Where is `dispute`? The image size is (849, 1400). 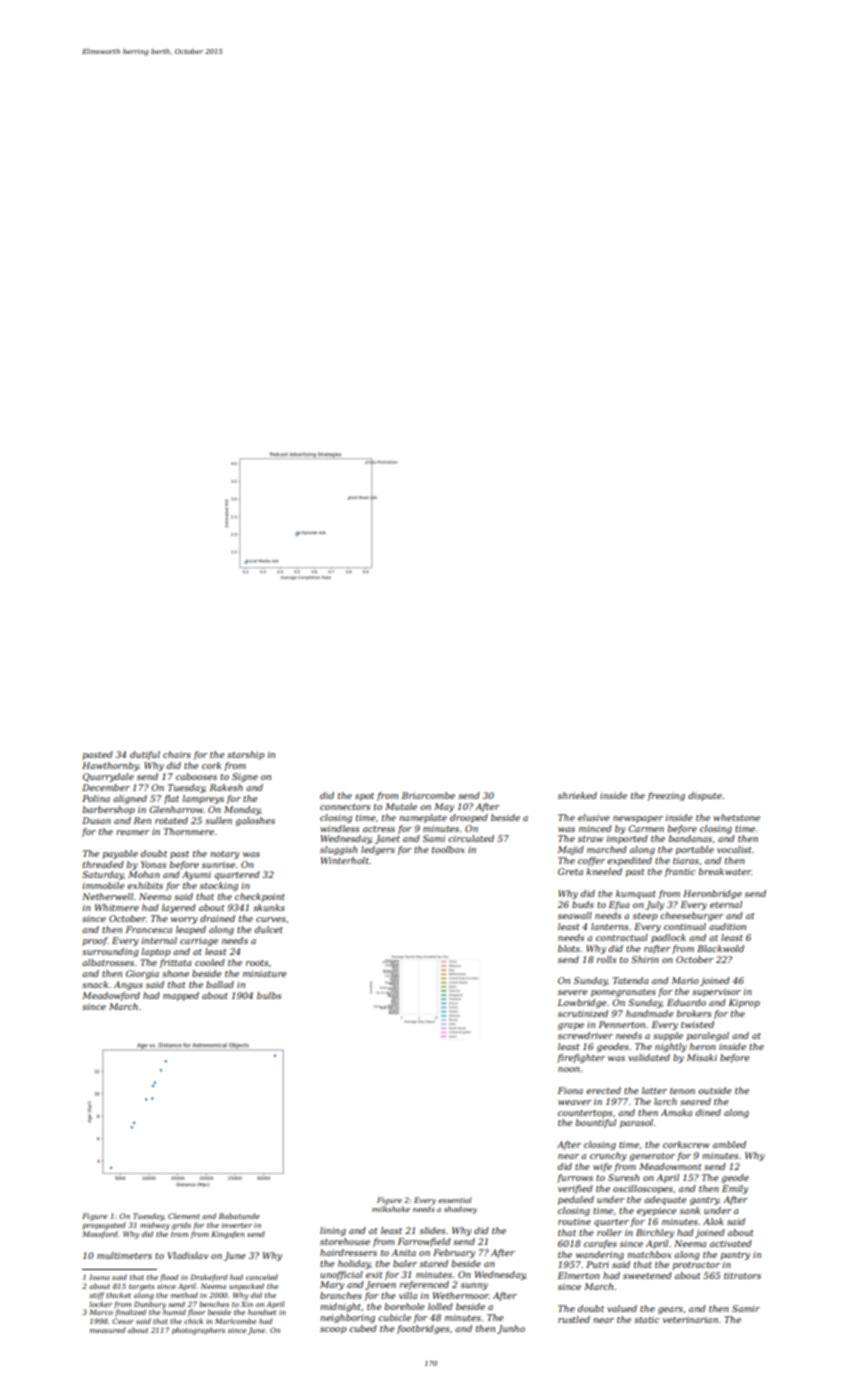 dispute is located at coordinates (705, 796).
